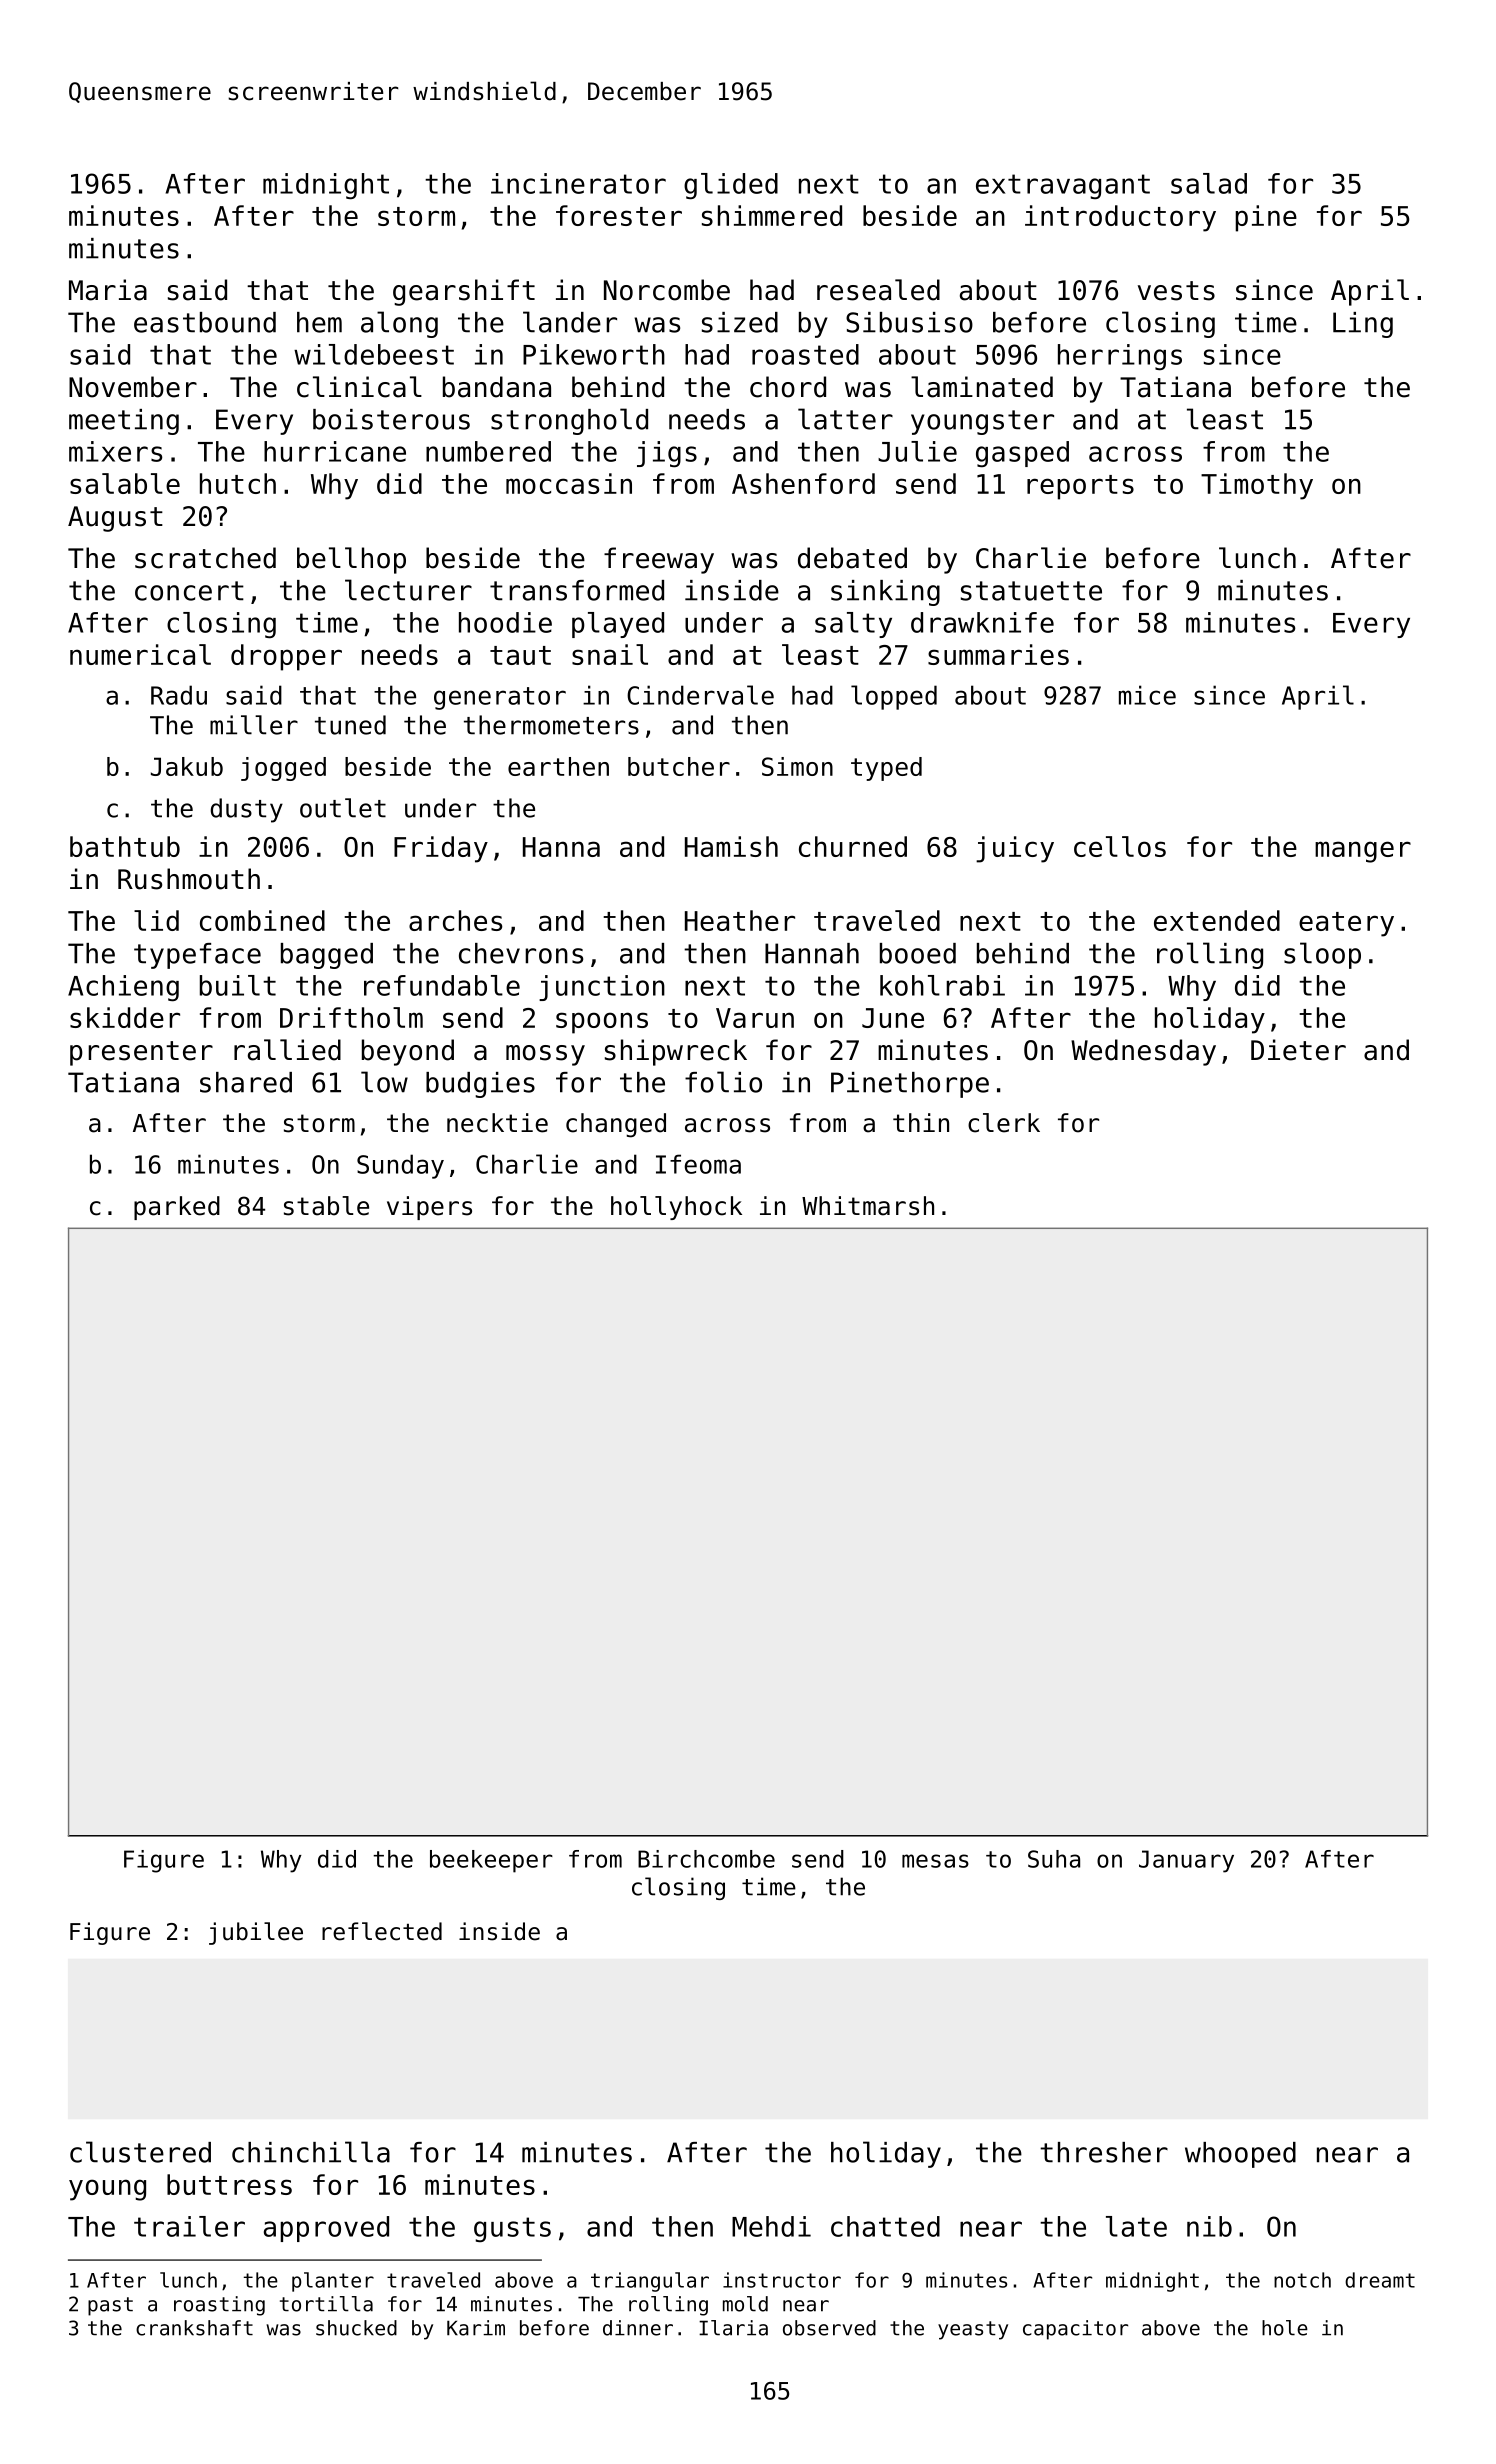  What do you see at coordinates (731, 186) in the document?
I see `glided` at bounding box center [731, 186].
